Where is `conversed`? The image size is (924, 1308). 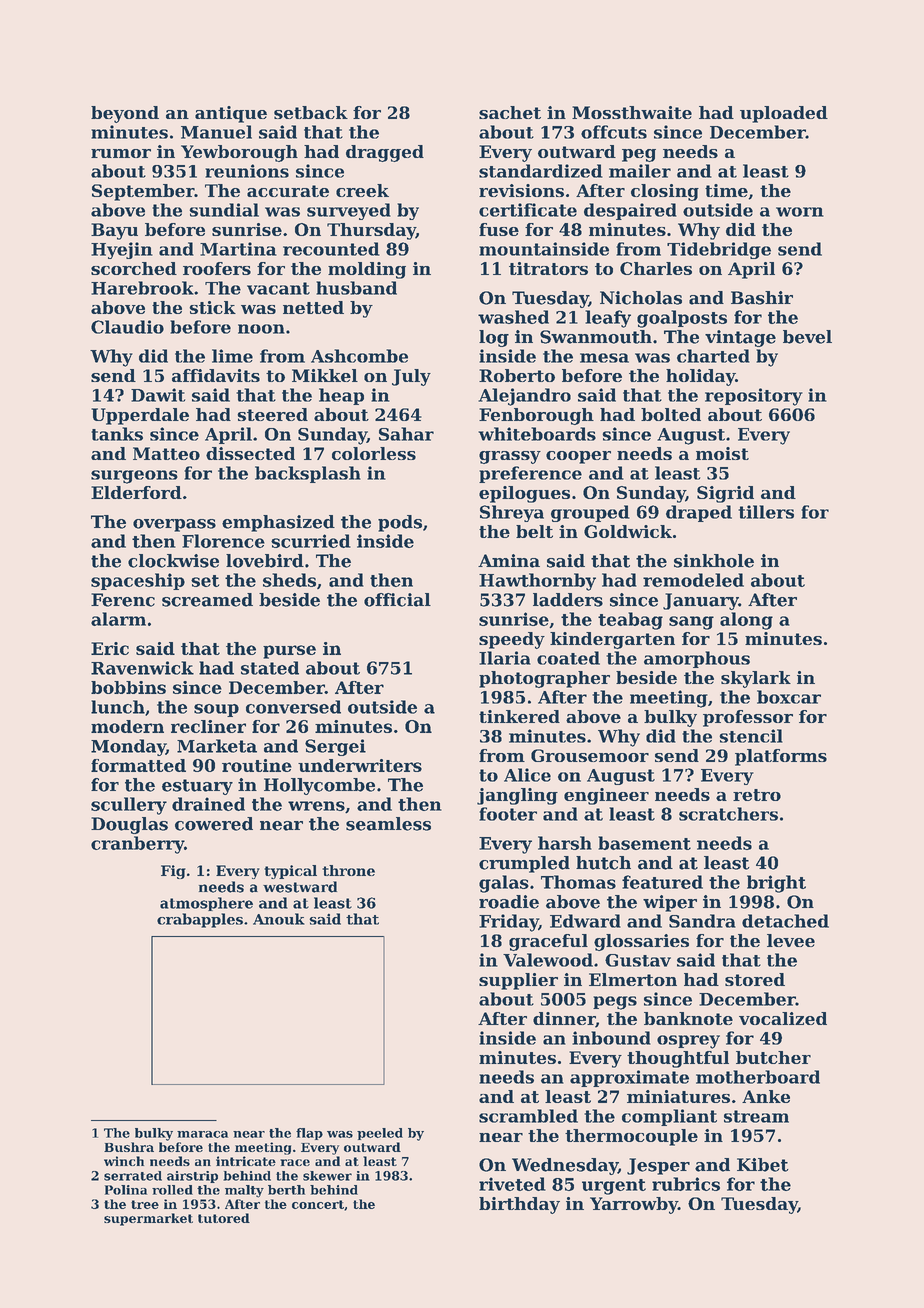
conversed is located at coordinates (293, 707).
